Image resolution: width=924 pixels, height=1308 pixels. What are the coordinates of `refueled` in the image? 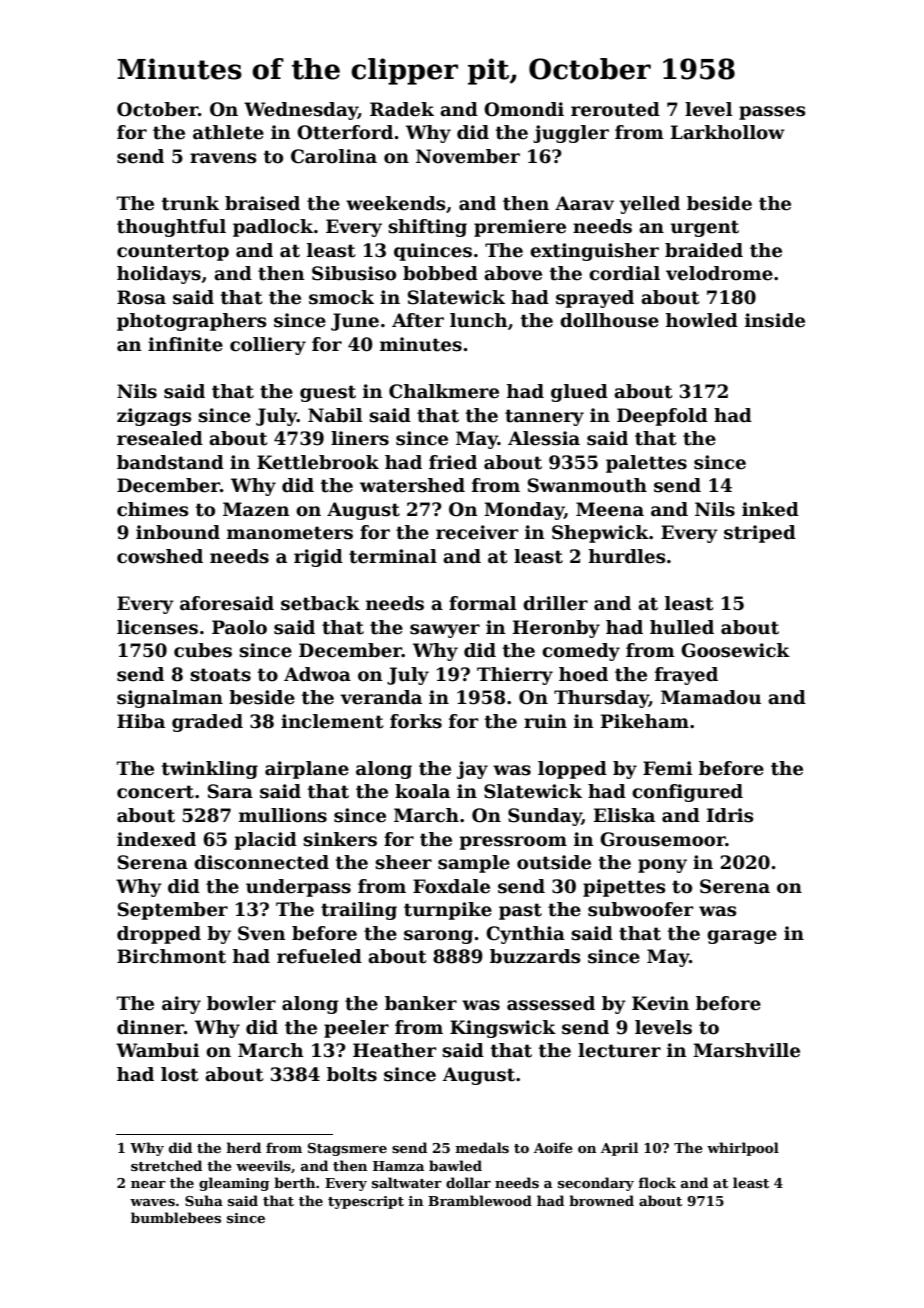 It's located at (319, 956).
